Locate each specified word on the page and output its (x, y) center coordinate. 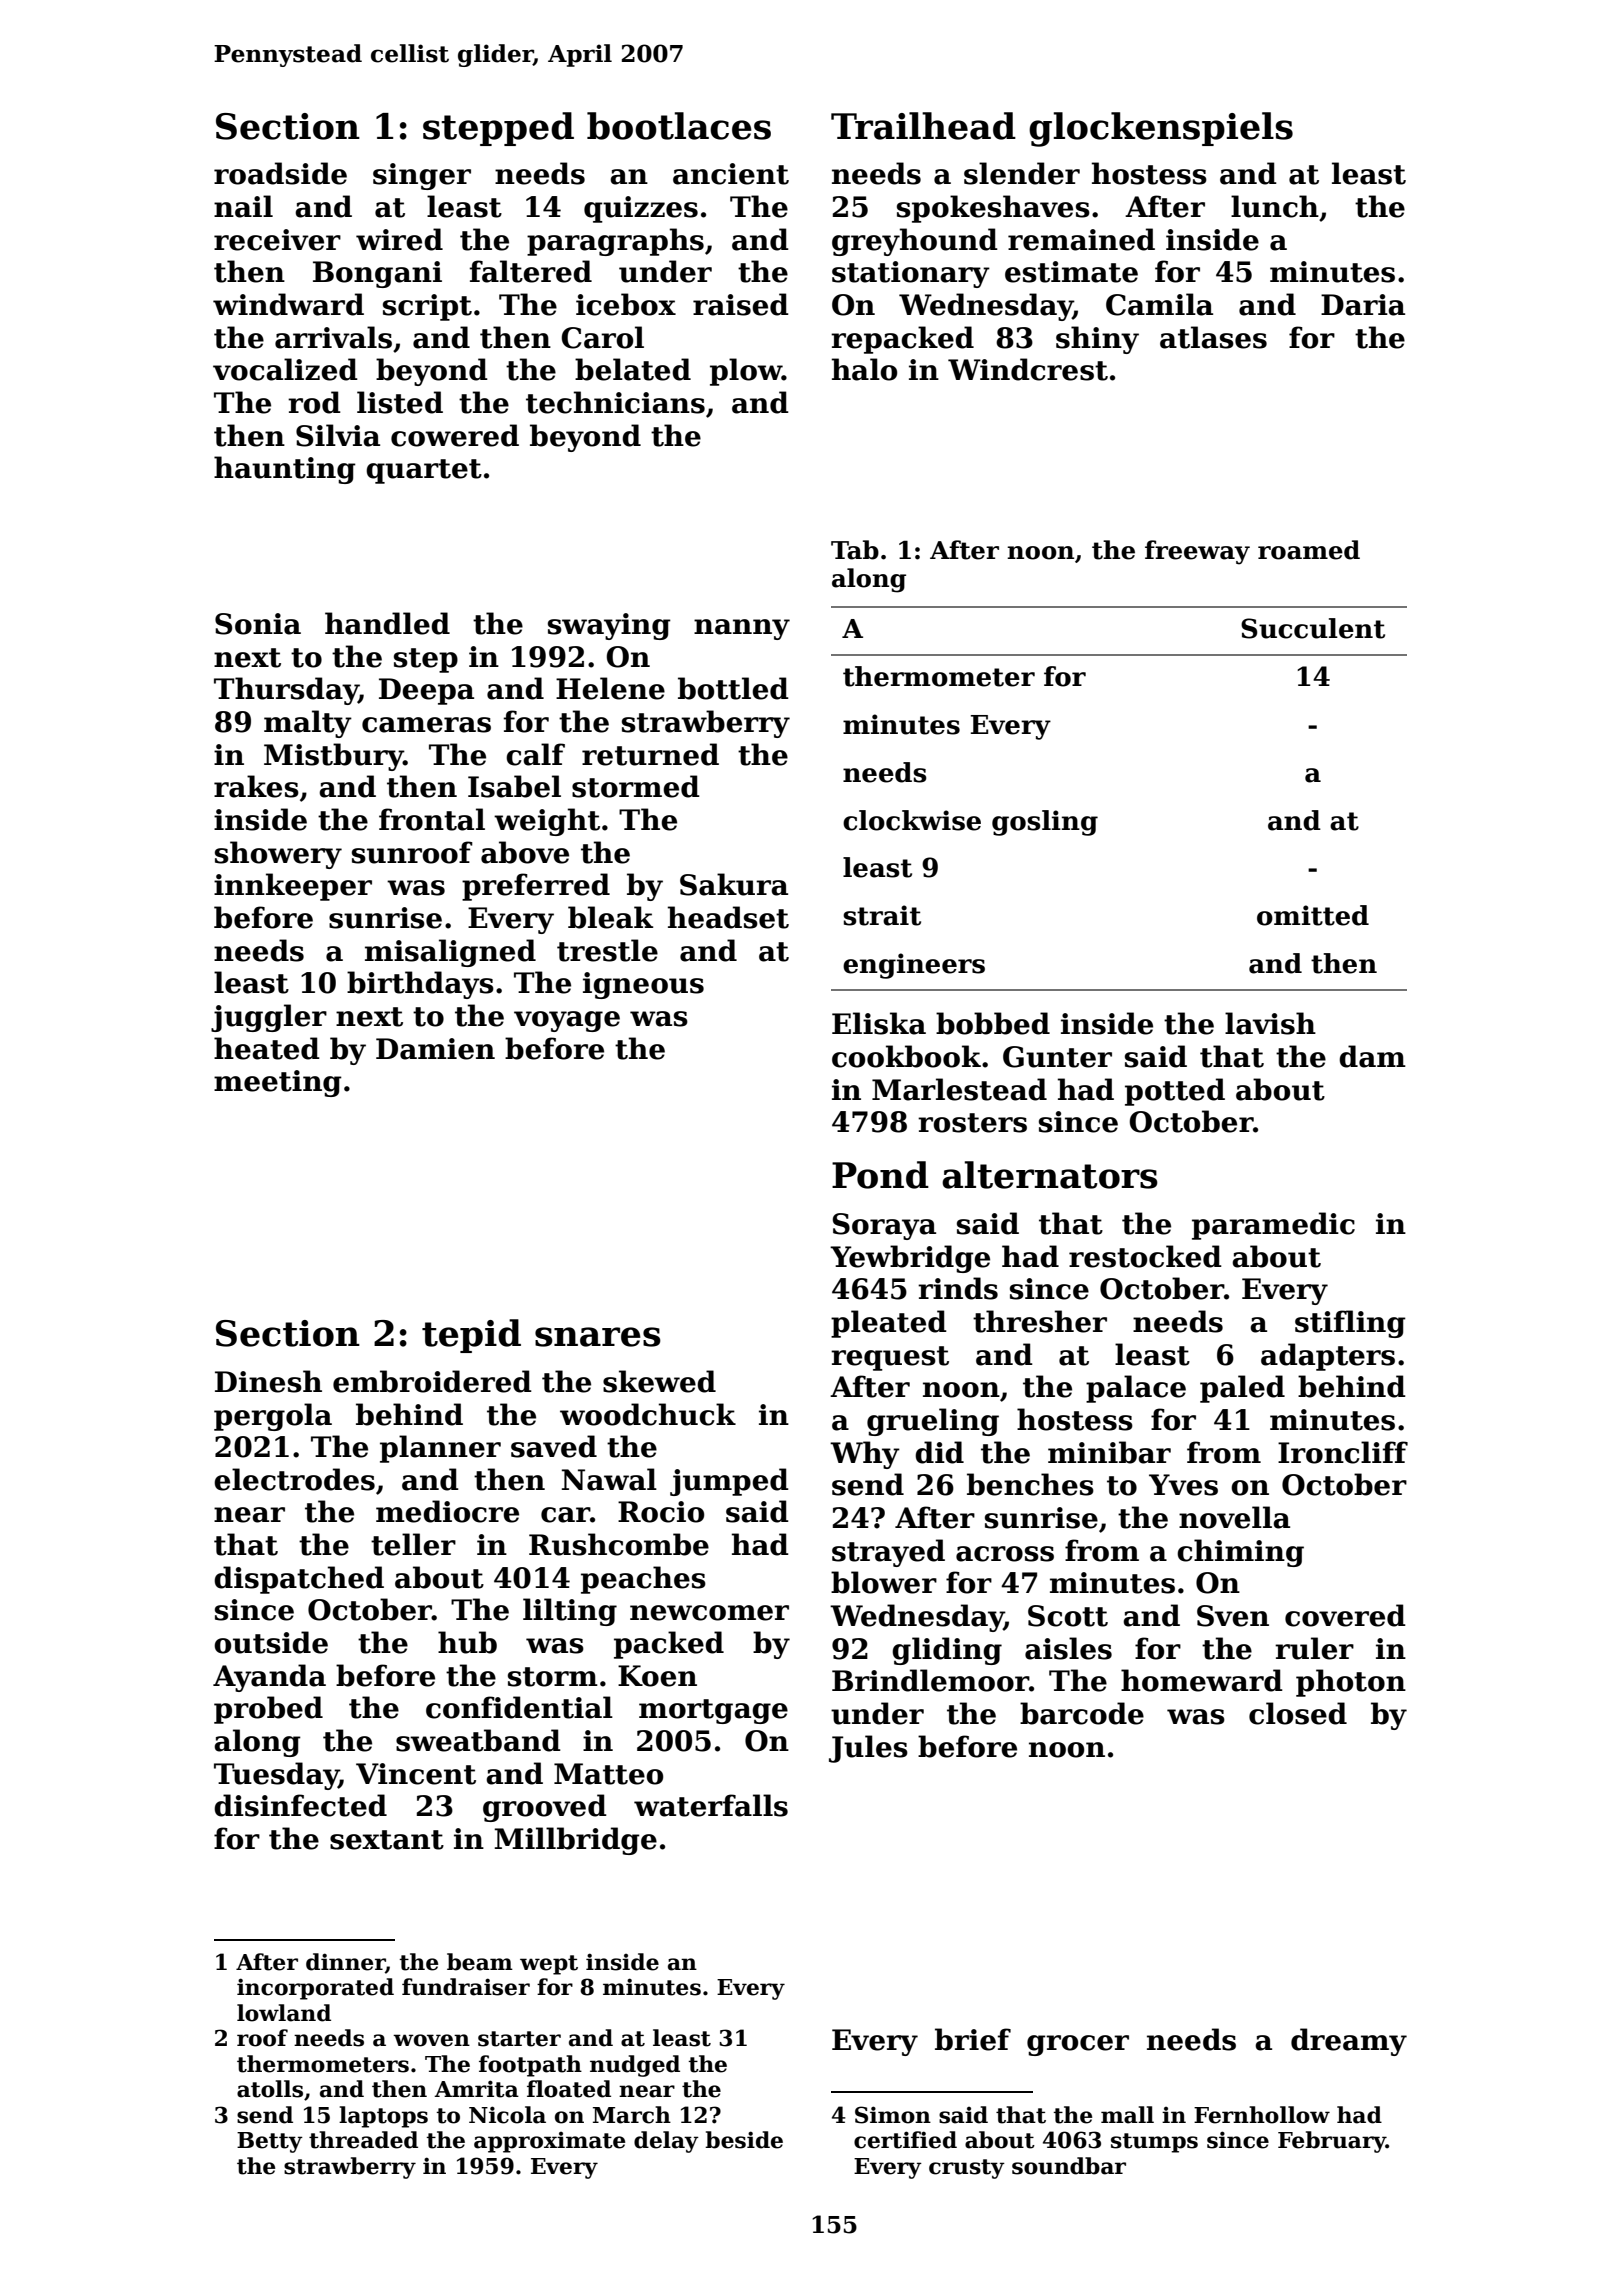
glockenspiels (1161, 129)
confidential (519, 1707)
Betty (270, 2142)
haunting (285, 470)
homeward (1202, 1680)
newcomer (709, 1613)
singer (422, 176)
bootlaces (679, 126)
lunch (1275, 206)
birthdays (420, 985)
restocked (1145, 1256)
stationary (911, 274)
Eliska (879, 1023)
